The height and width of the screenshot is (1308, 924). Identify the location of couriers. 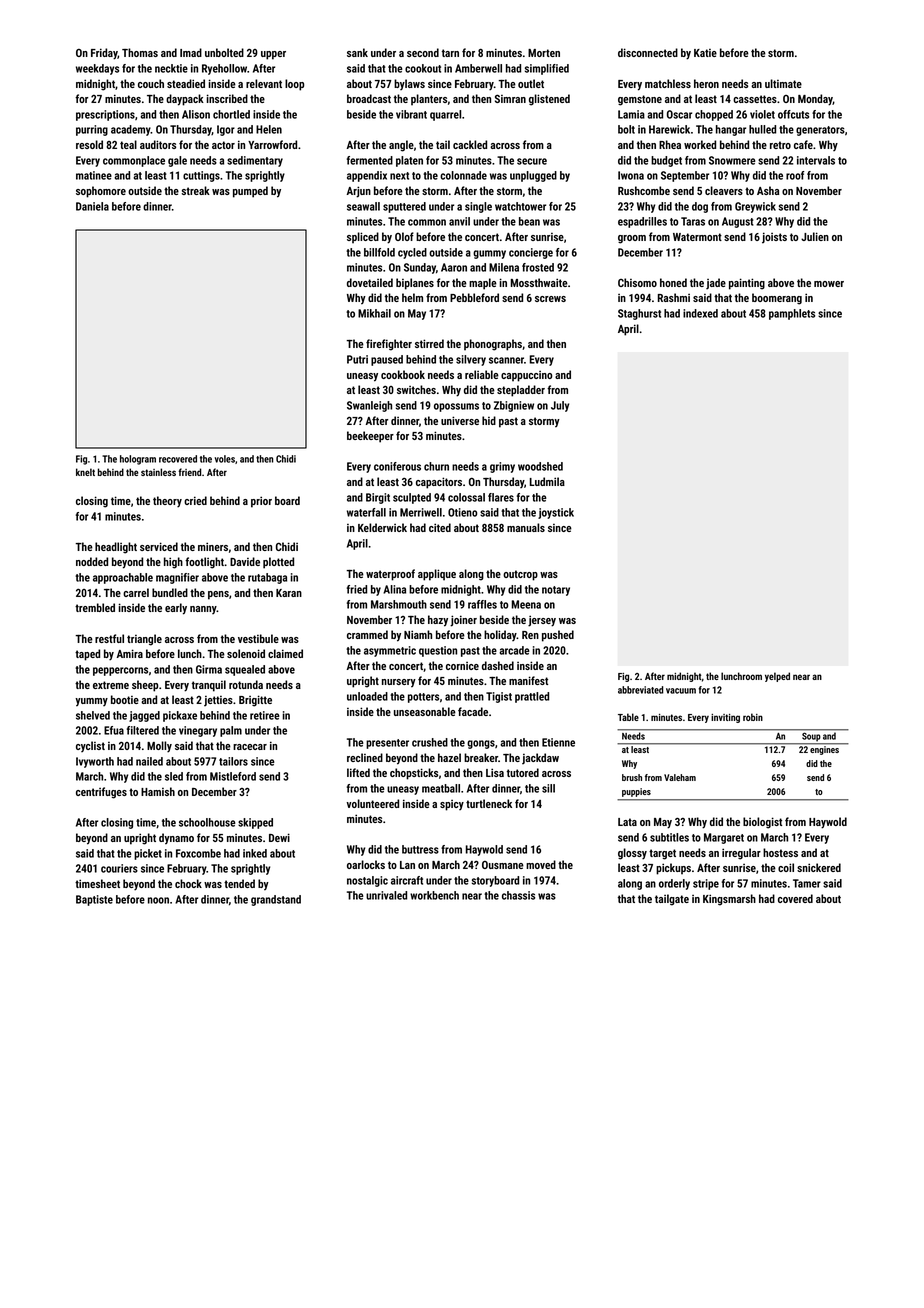
(119, 868).
